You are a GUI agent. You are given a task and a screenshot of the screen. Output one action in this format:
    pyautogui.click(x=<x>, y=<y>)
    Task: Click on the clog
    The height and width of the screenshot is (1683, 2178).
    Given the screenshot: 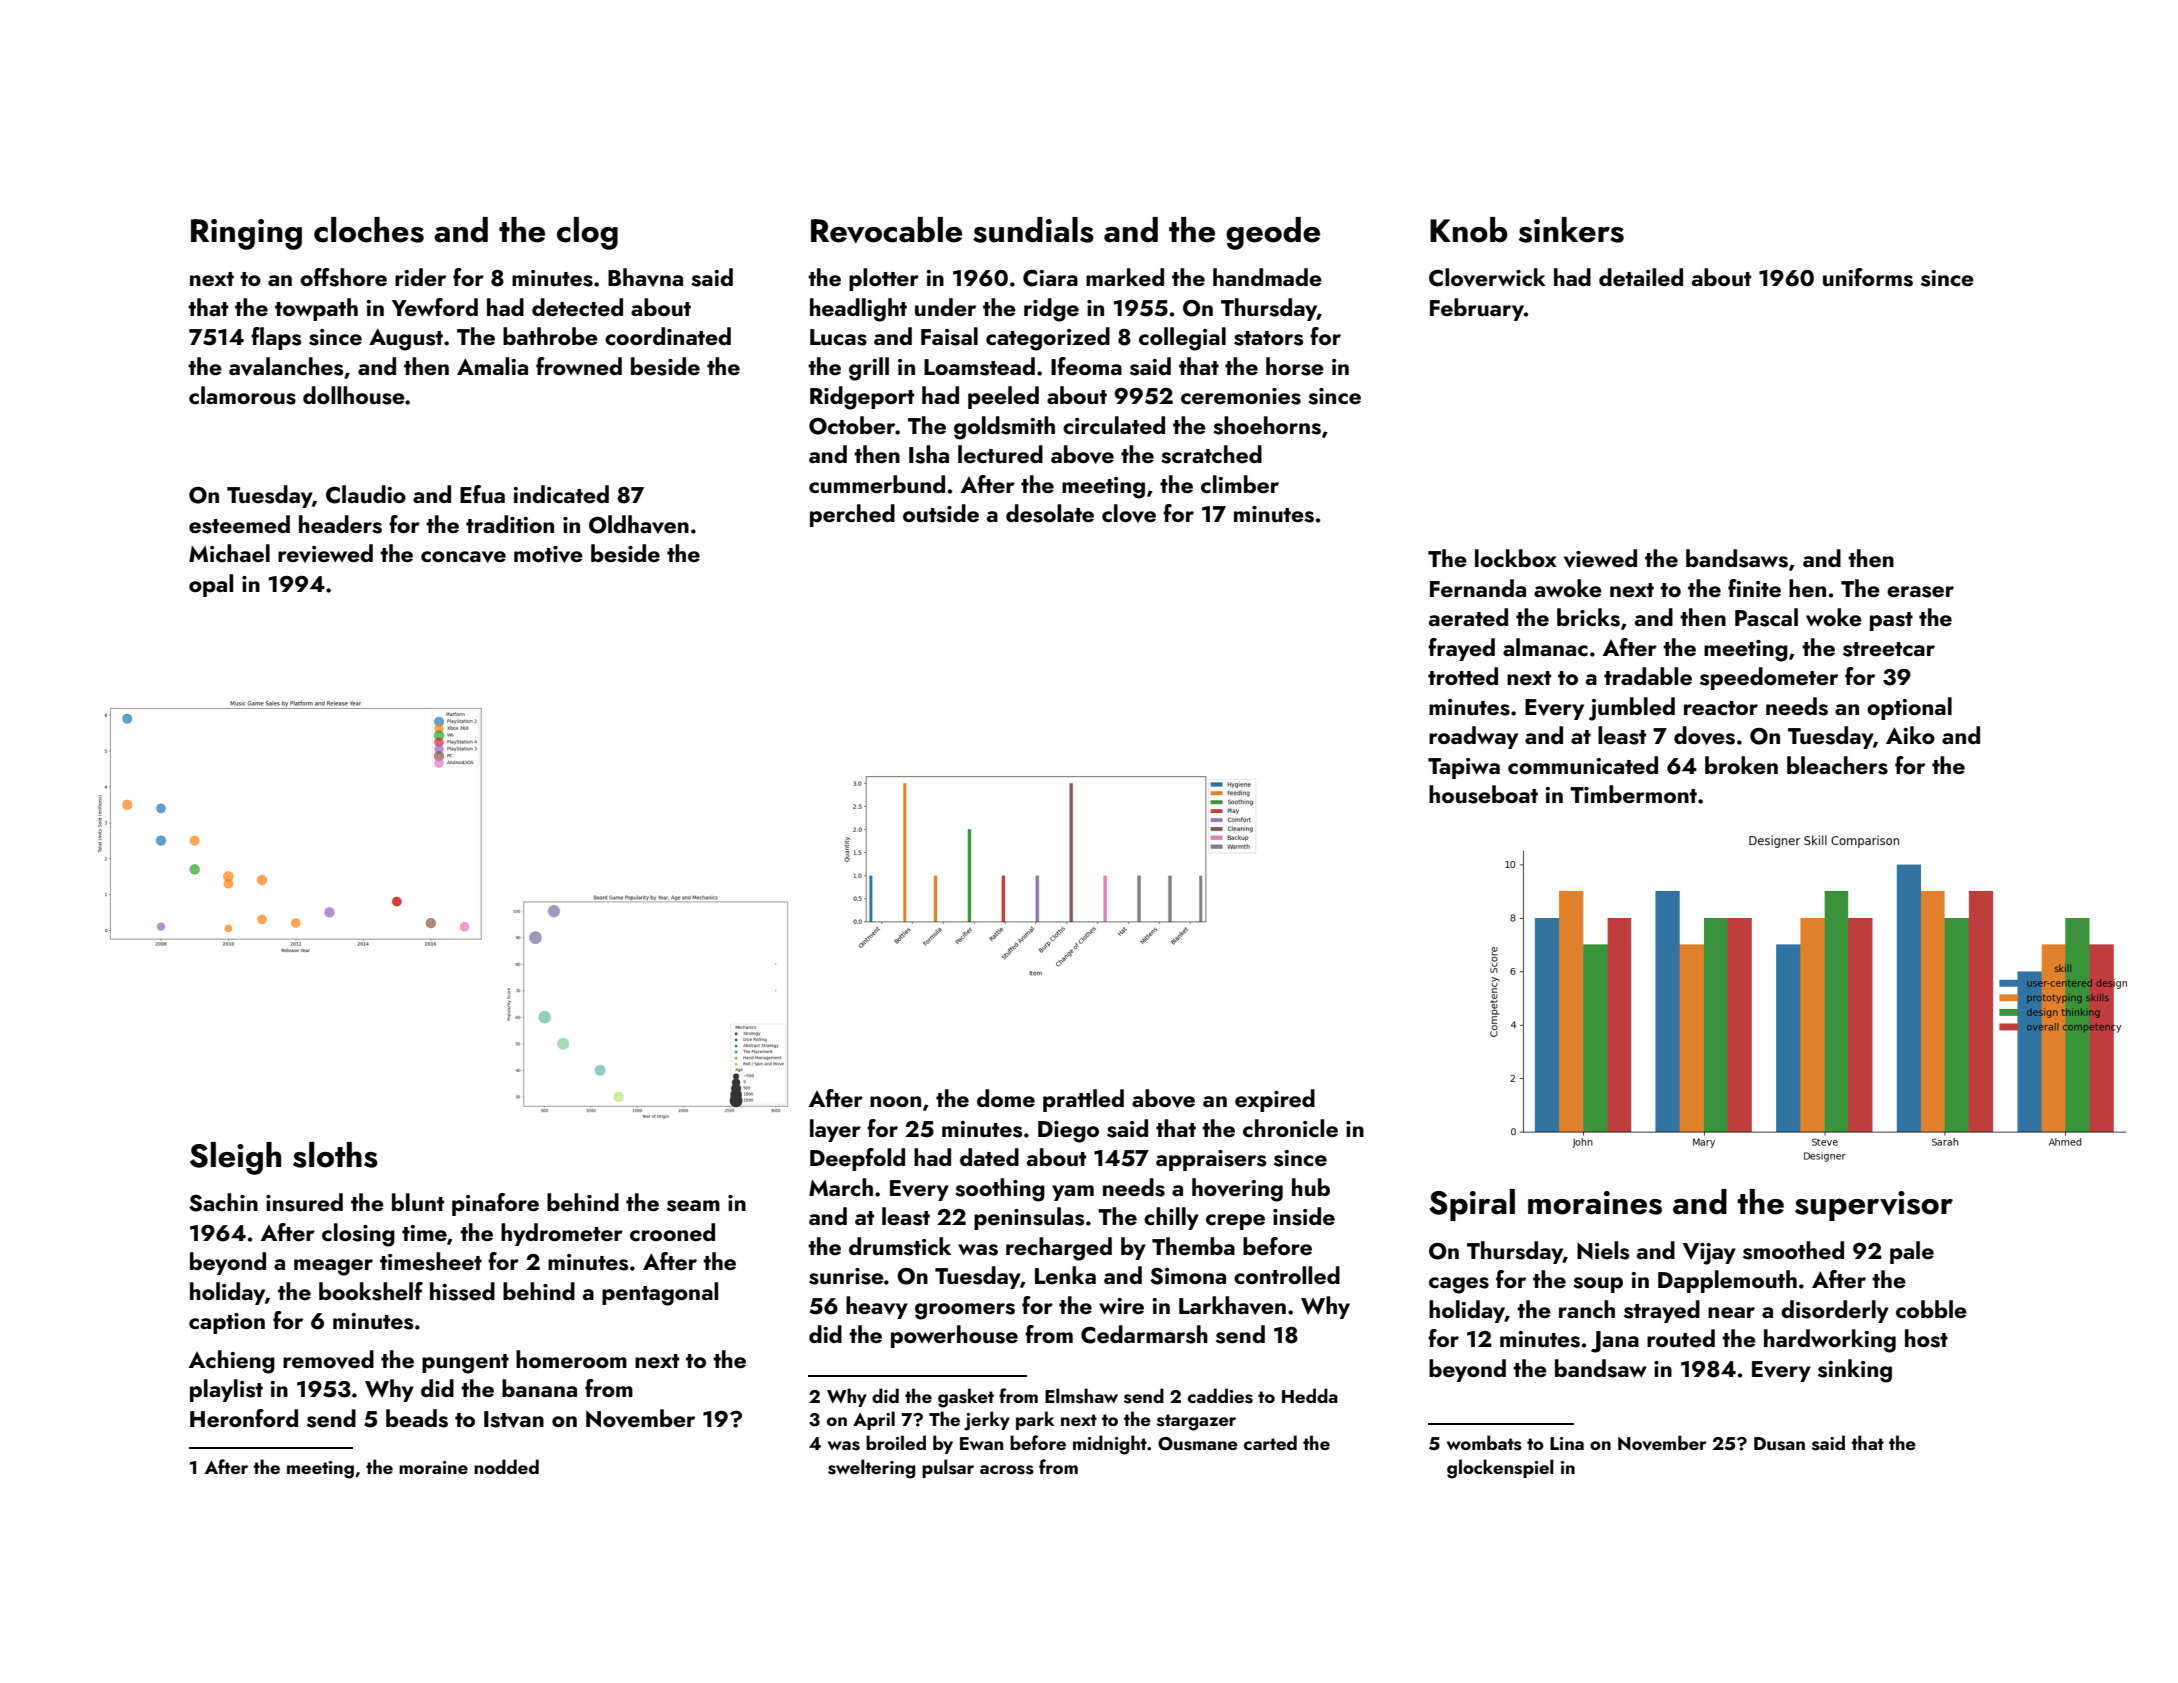 What is the action you would take?
    pyautogui.click(x=587, y=233)
